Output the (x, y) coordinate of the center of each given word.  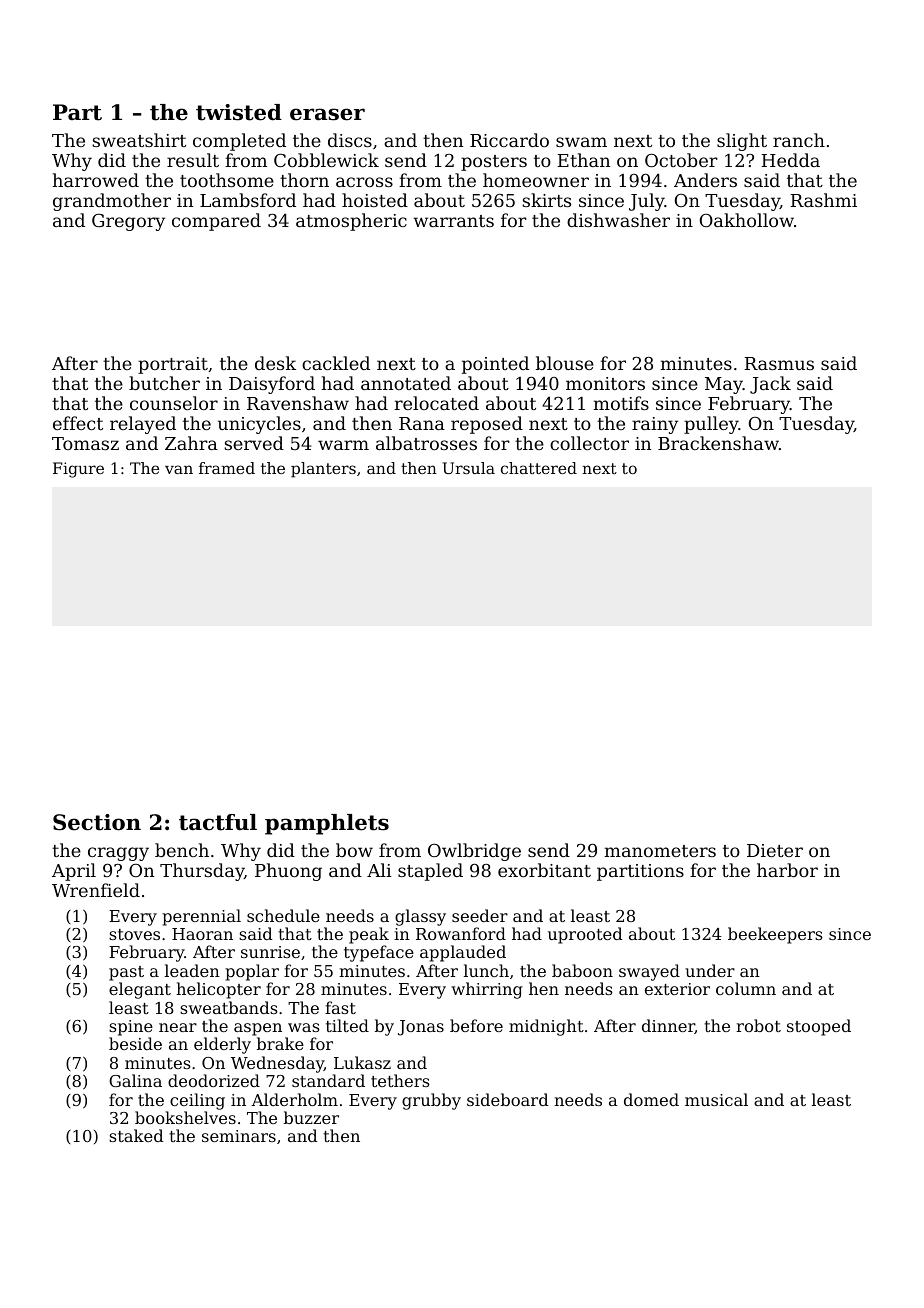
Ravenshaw (298, 403)
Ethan (584, 160)
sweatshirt (139, 140)
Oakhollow (747, 220)
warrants (453, 221)
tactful (218, 822)
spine (131, 1028)
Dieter (775, 850)
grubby (431, 1101)
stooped (819, 1027)
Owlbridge (474, 852)
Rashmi (824, 200)
